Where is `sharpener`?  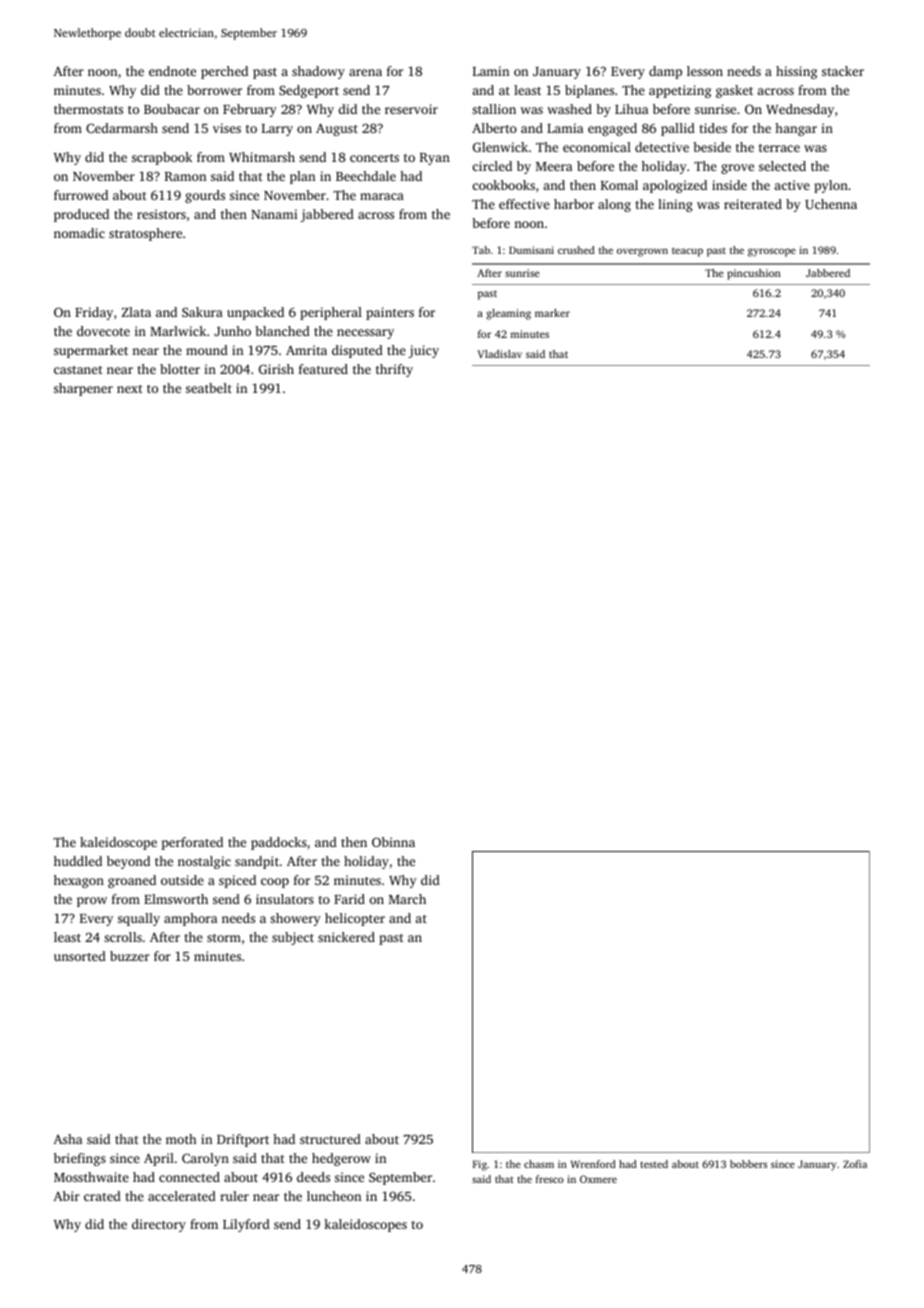
sharpener is located at coordinates (83, 389).
